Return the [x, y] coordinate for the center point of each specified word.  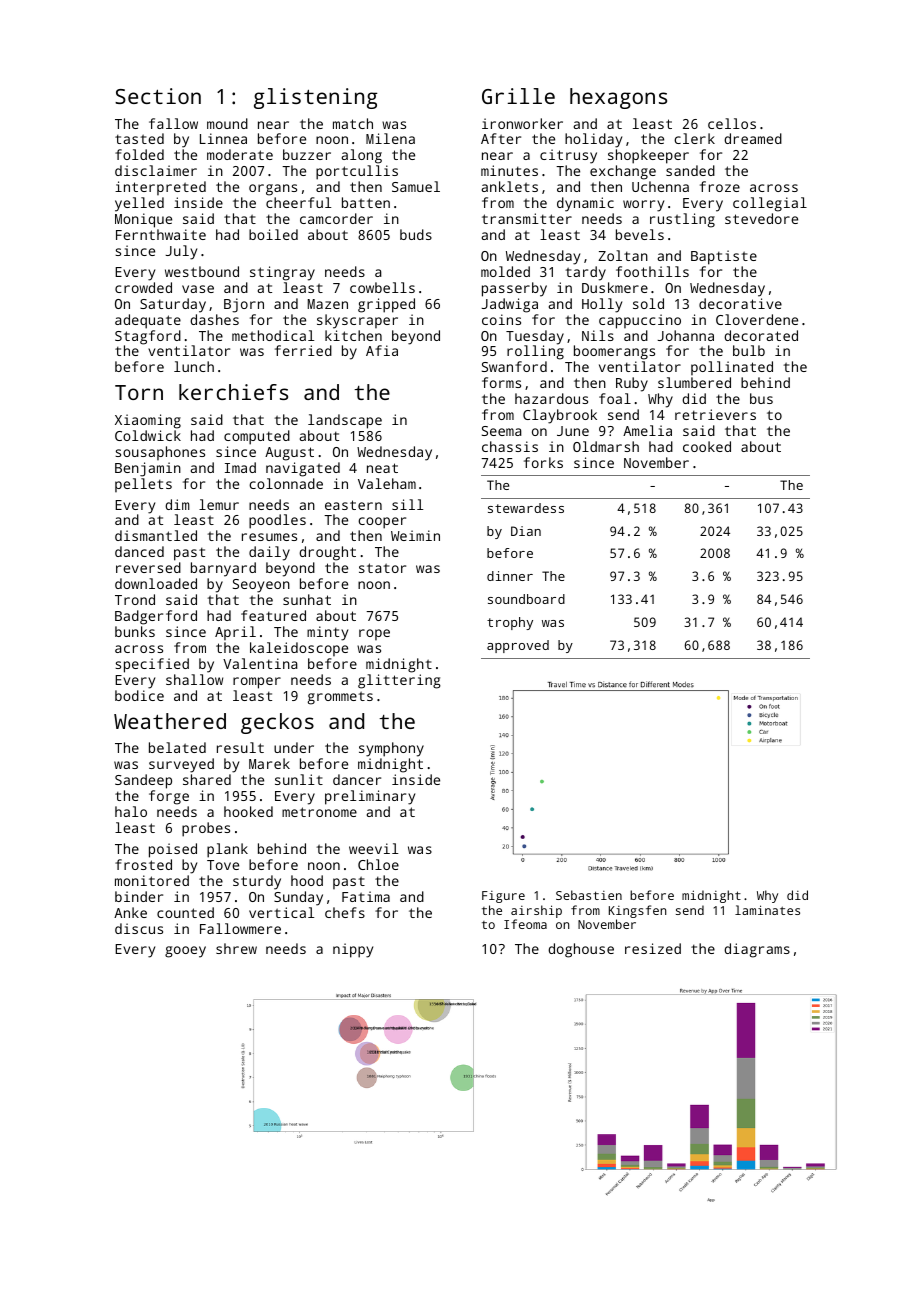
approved [518, 646]
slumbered [694, 382]
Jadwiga [510, 305]
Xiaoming [148, 421]
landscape [345, 421]
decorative [740, 303]
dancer [357, 779]
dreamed [753, 138]
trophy [510, 623]
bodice [139, 695]
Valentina [260, 663]
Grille [518, 96]
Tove [223, 865]
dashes [214, 319]
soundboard [526, 599]
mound [227, 123]
